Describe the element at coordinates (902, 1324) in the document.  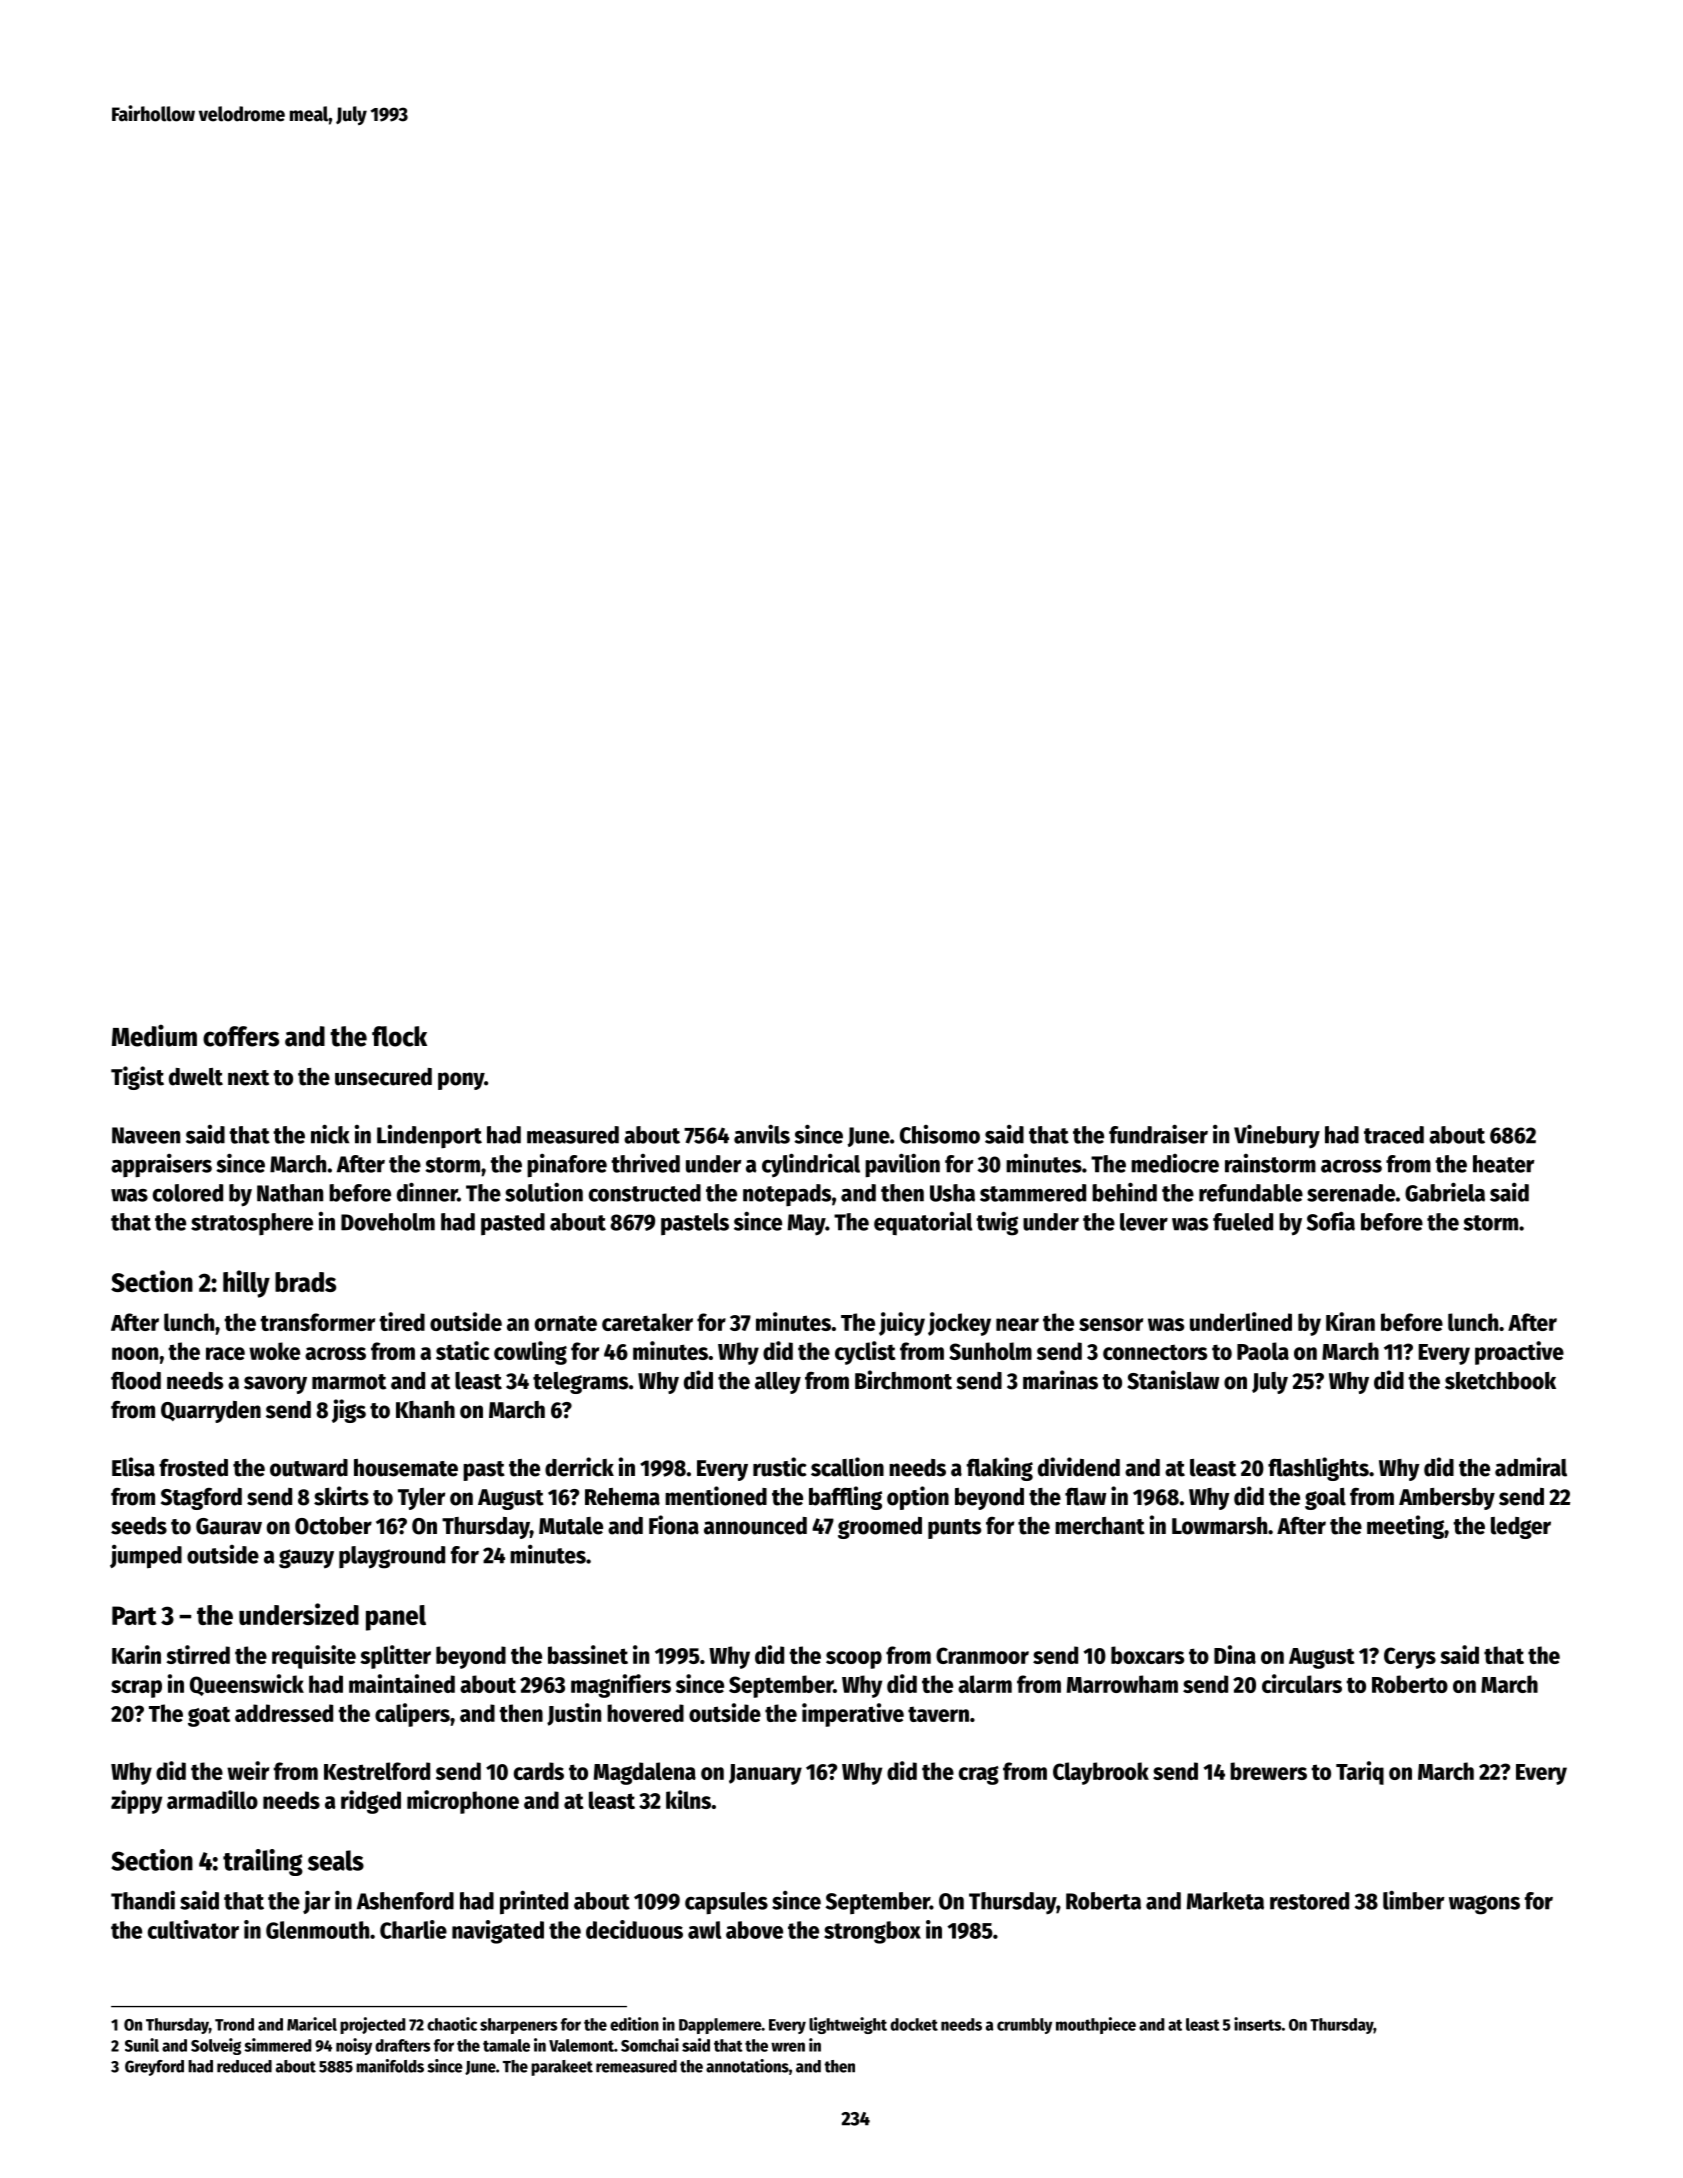
I see `juicy` at that location.
